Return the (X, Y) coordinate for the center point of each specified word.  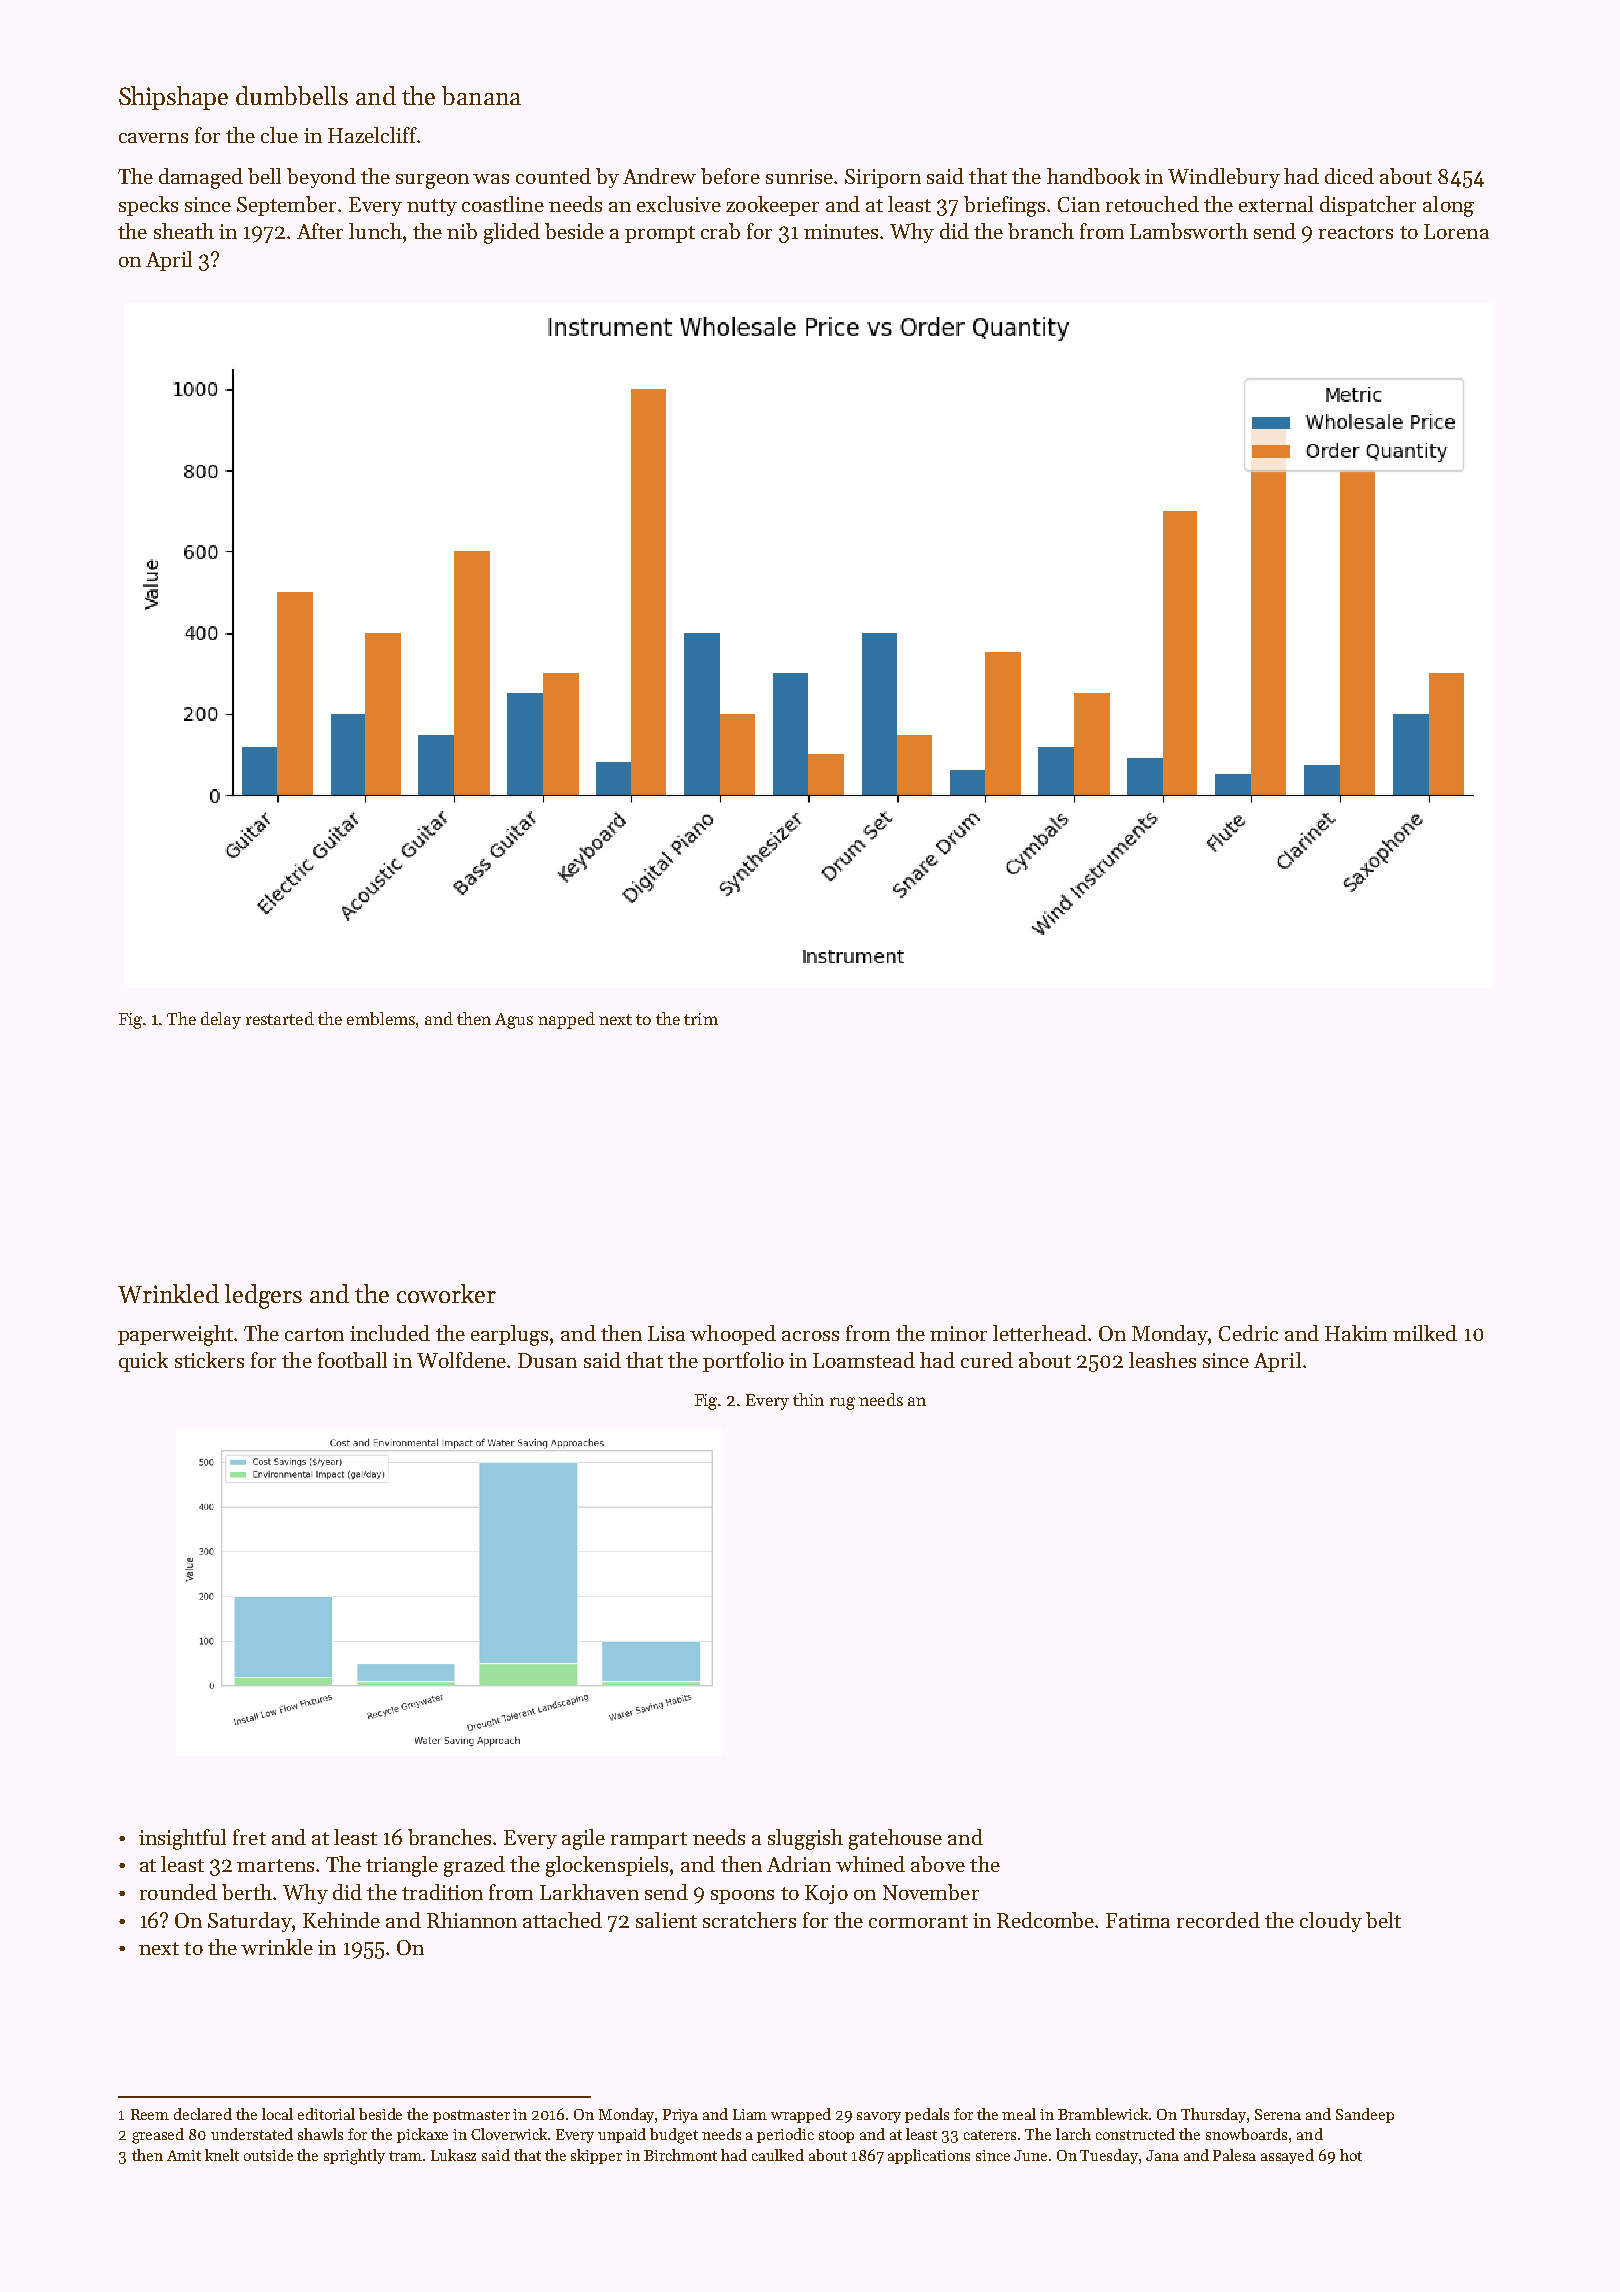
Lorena (1456, 231)
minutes (841, 231)
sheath (184, 231)
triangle (402, 1866)
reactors (1356, 232)
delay (221, 1020)
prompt (660, 234)
